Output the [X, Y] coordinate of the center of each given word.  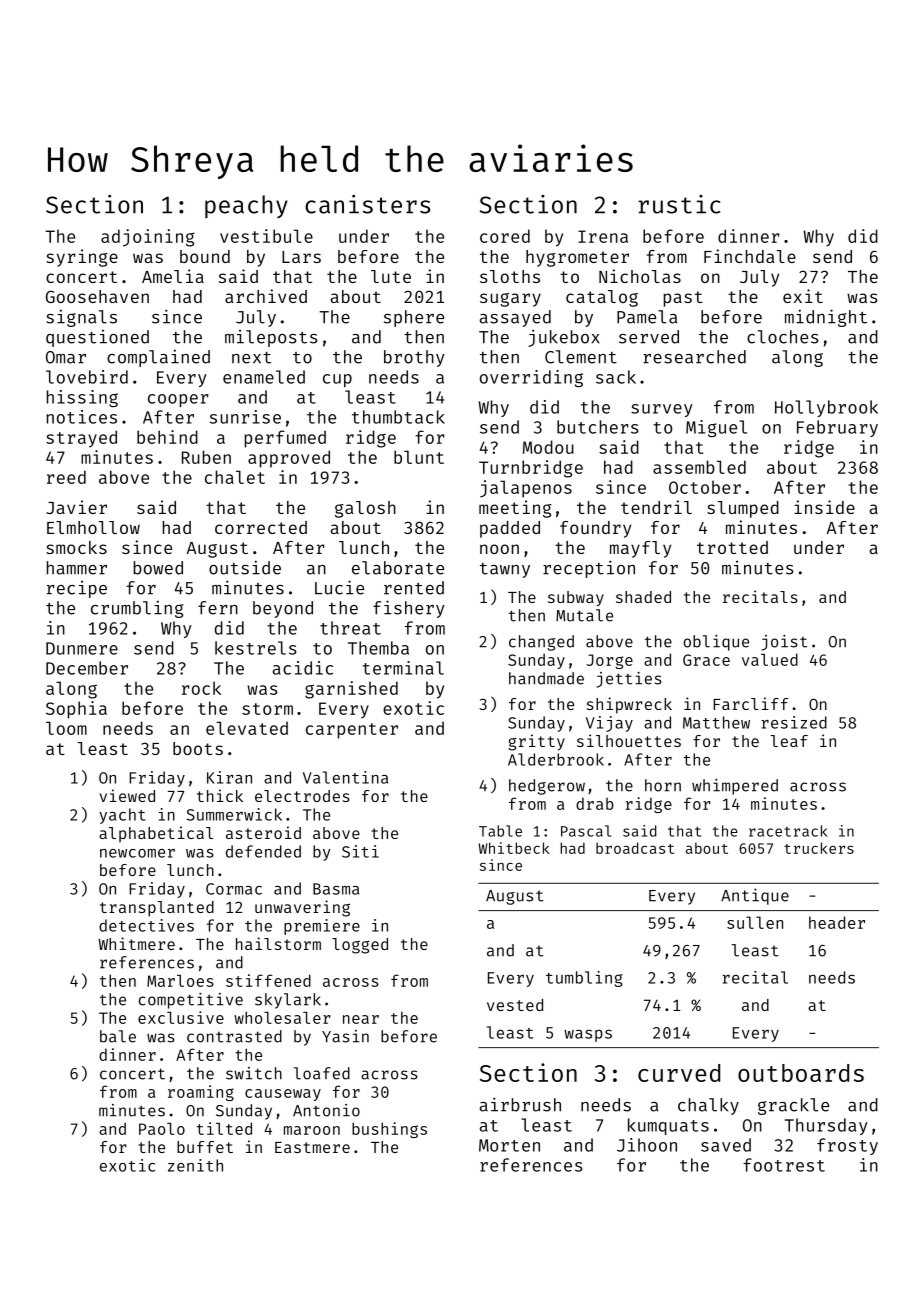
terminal [403, 668]
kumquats [668, 1126]
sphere [414, 318]
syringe [82, 258]
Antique [755, 896]
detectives [146, 925]
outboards [801, 1073]
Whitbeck [514, 848]
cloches [783, 337]
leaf [789, 741]
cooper [178, 400]
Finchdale [750, 256]
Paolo [162, 1129]
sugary [510, 300]
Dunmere [82, 648]
